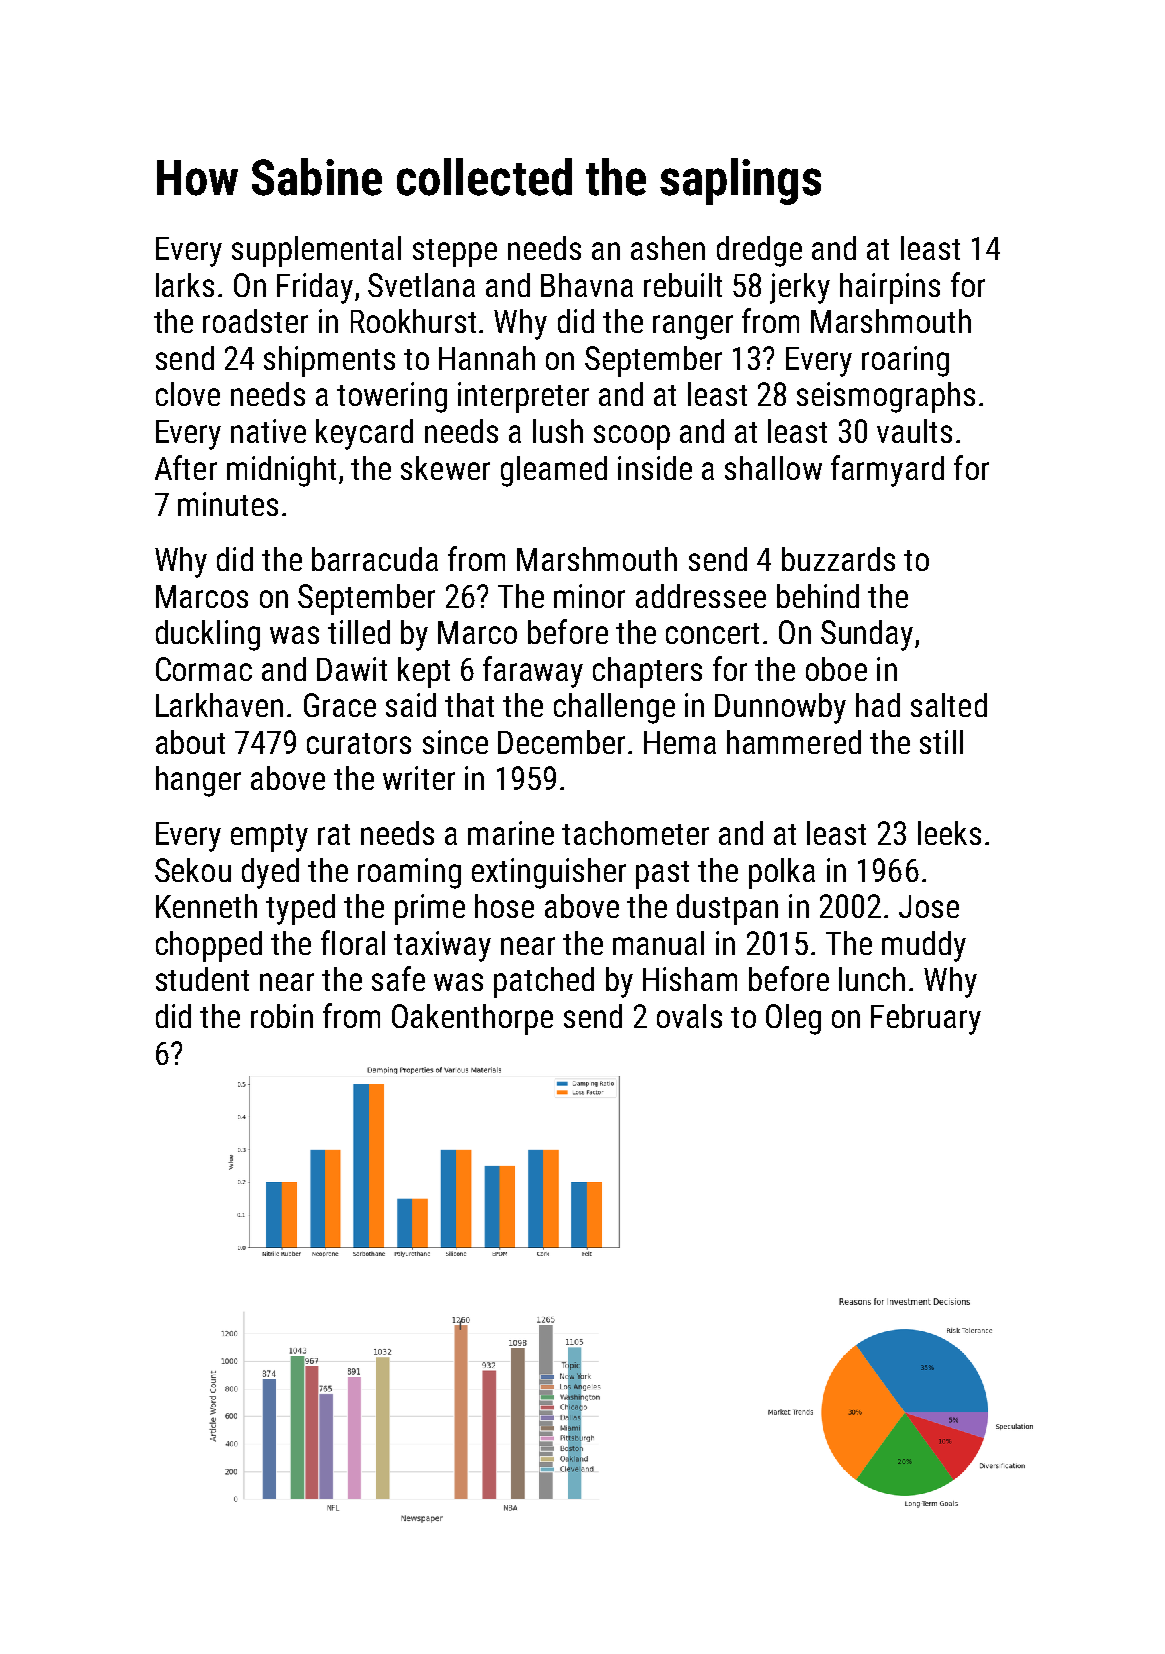 The image size is (1165, 1654). I want to click on chopped, so click(209, 946).
